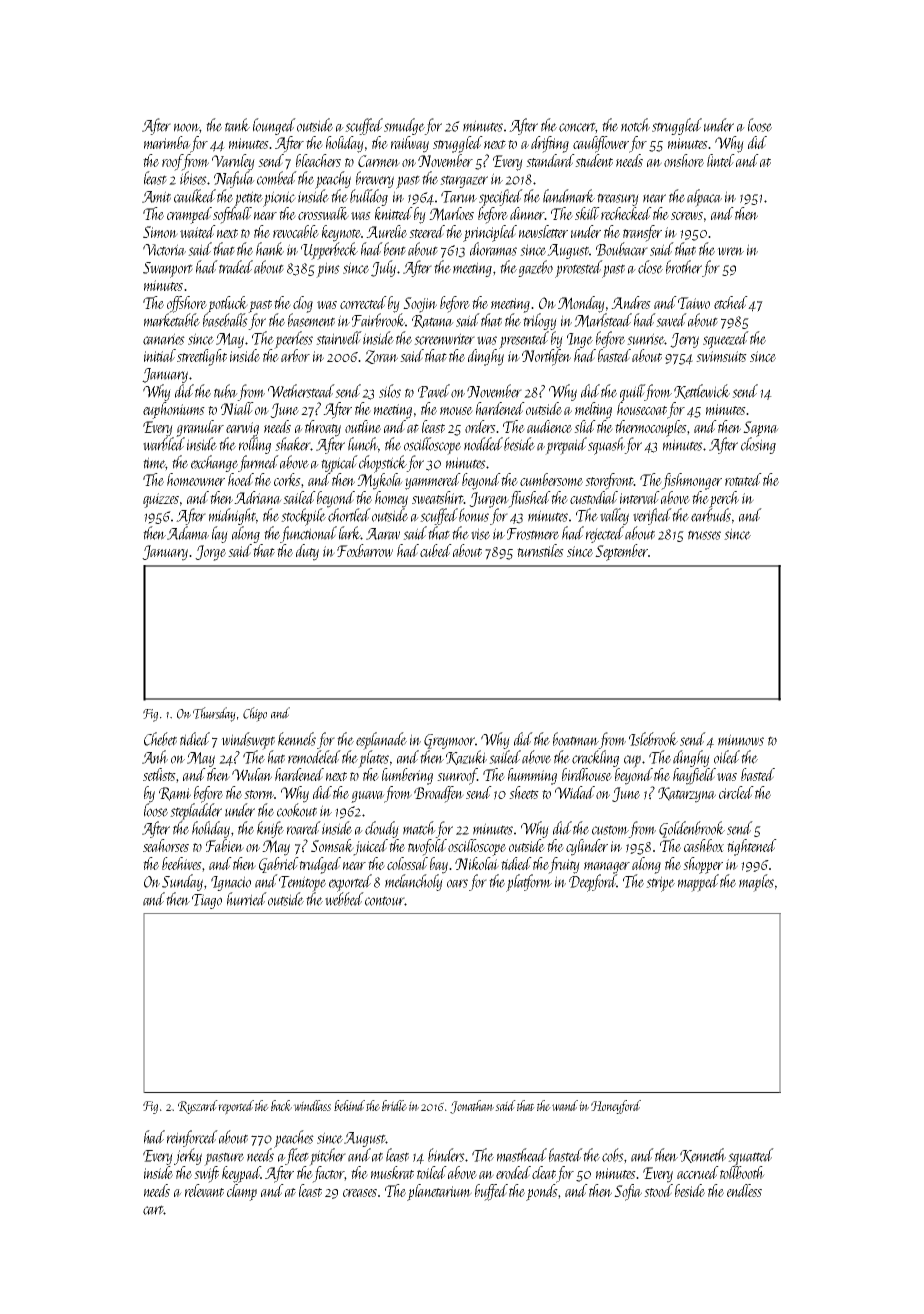 This document has width=924, height=1314. I want to click on trusses, so click(704, 535).
